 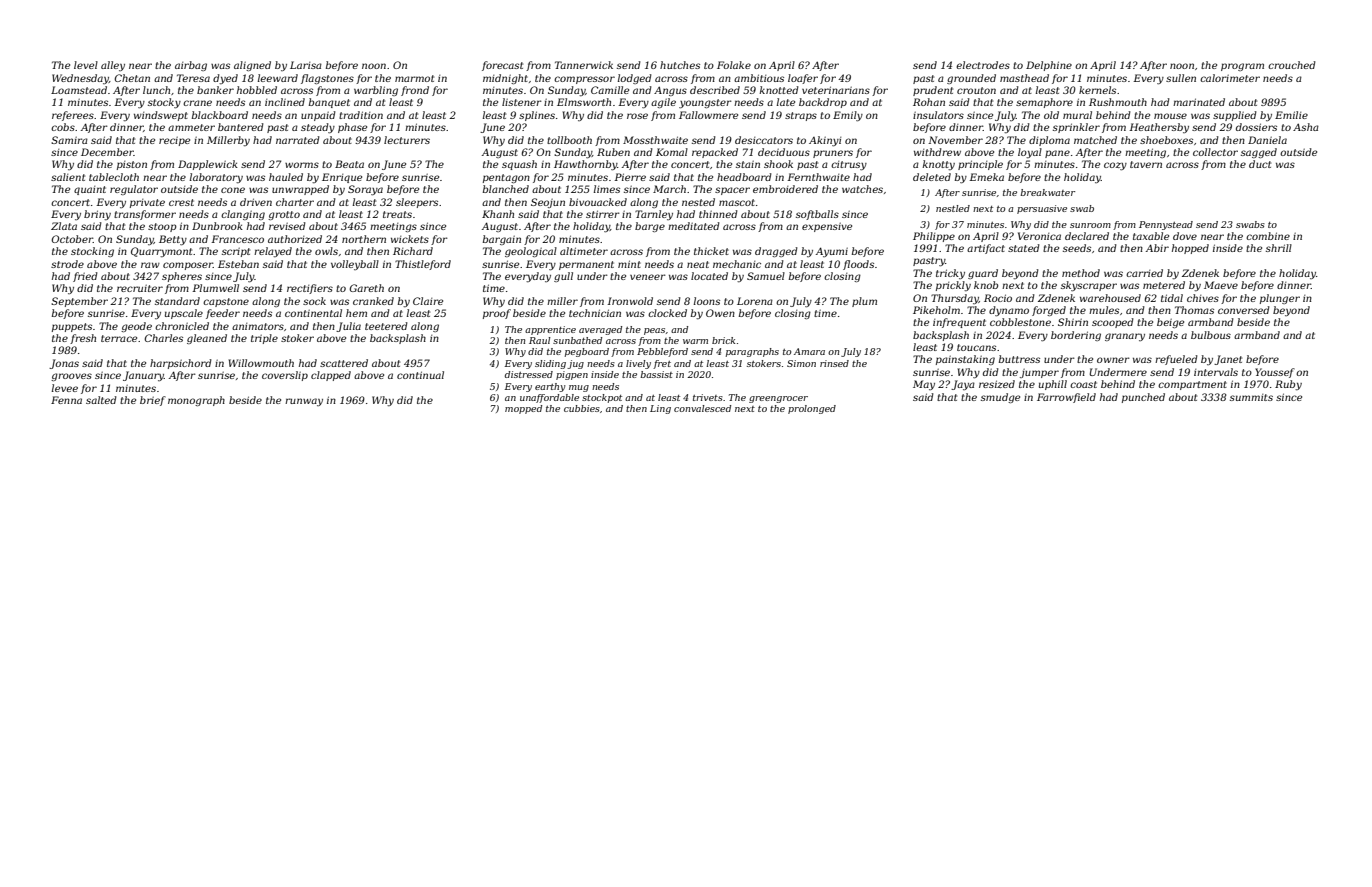 I want to click on crouched, so click(x=1292, y=65).
